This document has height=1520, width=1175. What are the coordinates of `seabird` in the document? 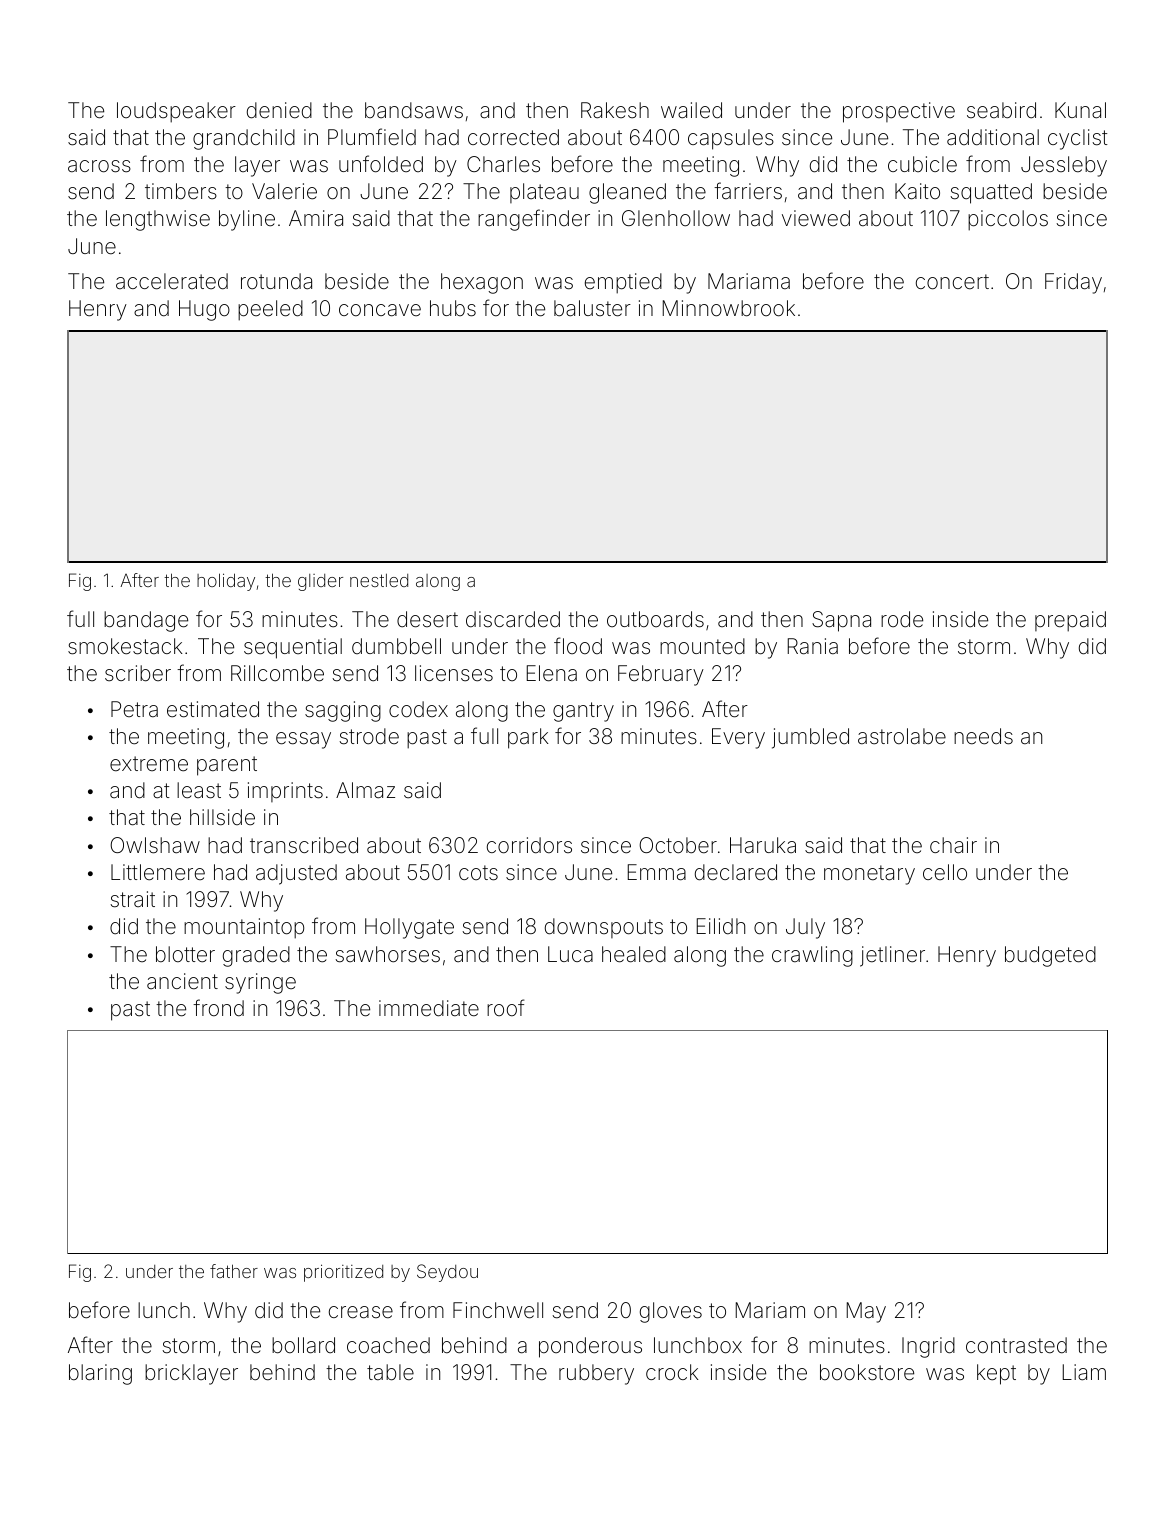 It's located at (1001, 110).
